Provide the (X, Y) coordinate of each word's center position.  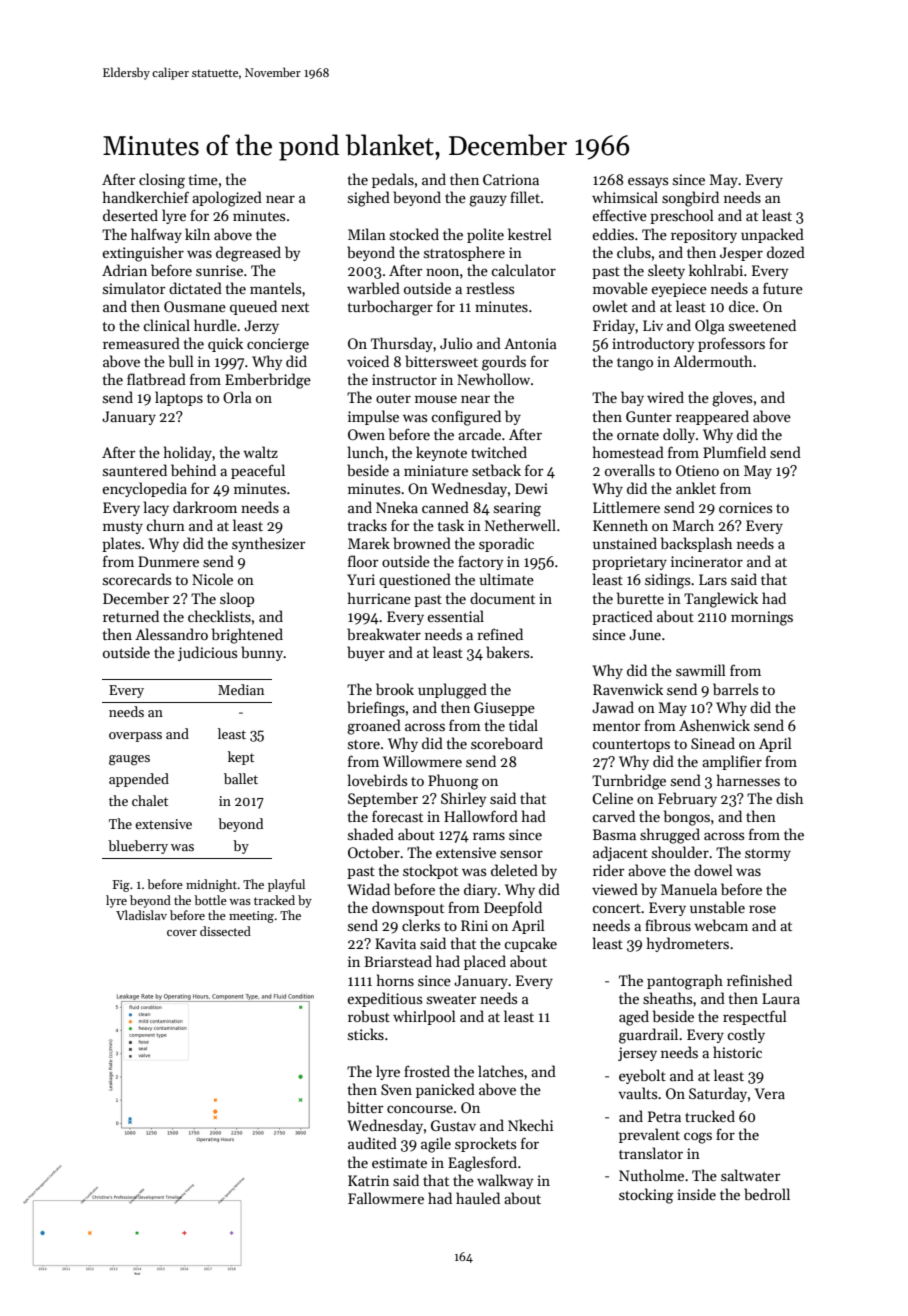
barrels (735, 689)
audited (372, 1143)
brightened (247, 636)
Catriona (511, 179)
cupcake (530, 944)
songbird (690, 199)
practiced (622, 617)
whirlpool (424, 1017)
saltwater (751, 1175)
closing (162, 181)
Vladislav (141, 915)
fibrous (668, 925)
